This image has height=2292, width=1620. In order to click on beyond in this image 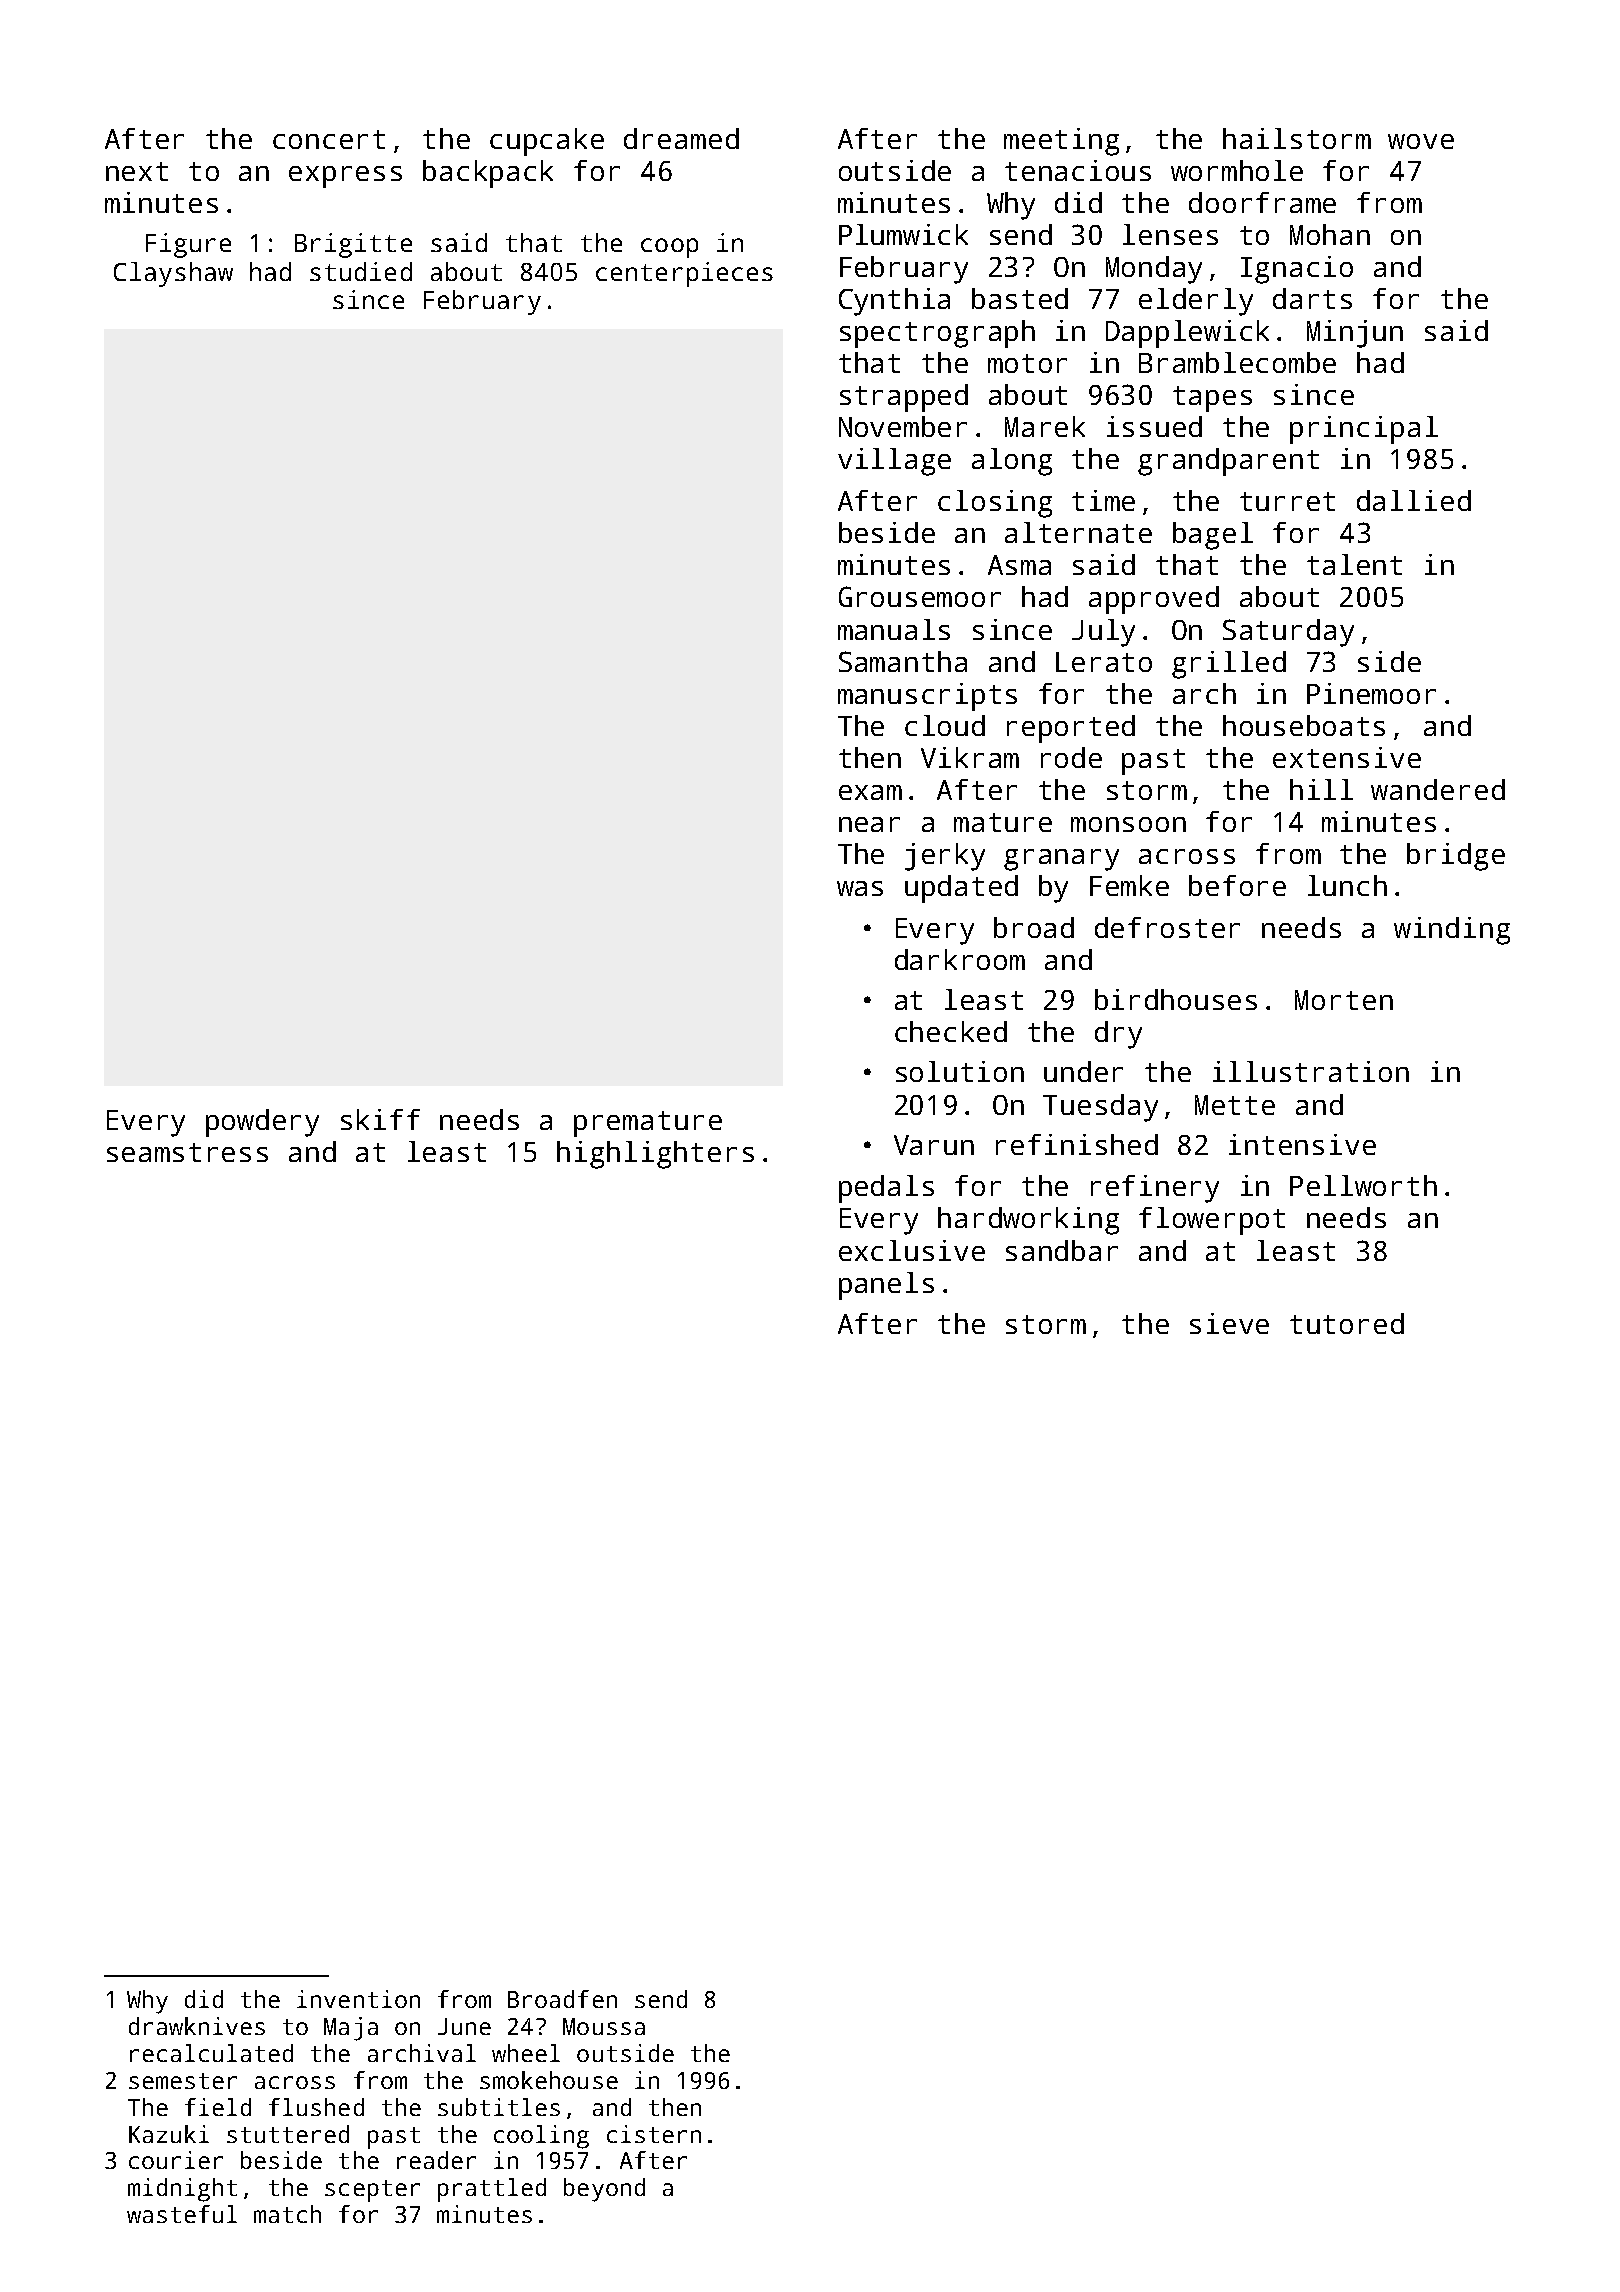, I will do `click(604, 2190)`.
